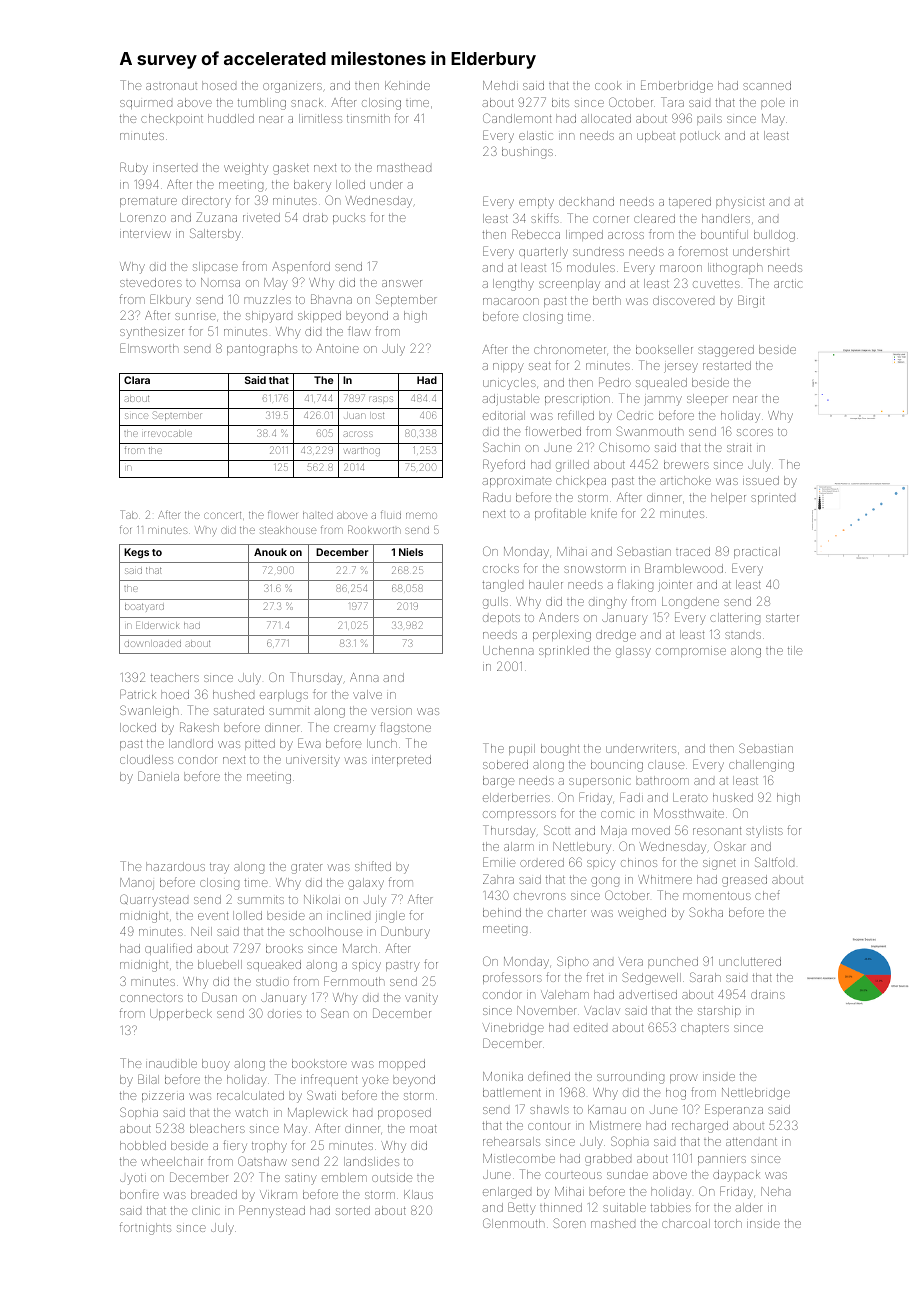 The width and height of the document is (924, 1308). What do you see at coordinates (511, 301) in the document?
I see `macaroon` at bounding box center [511, 301].
